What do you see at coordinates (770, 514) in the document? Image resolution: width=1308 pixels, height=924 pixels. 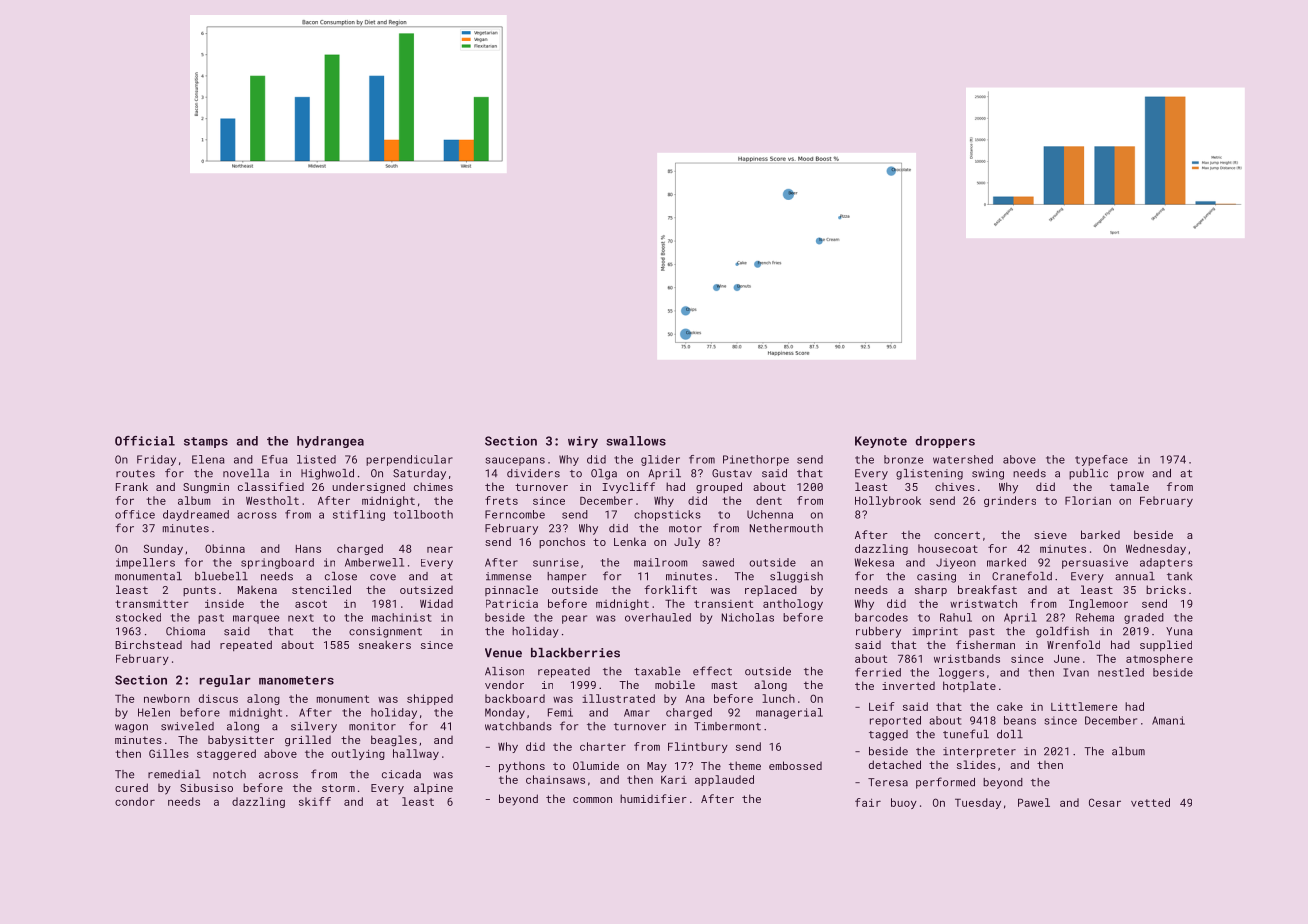 I see `Uchenna` at bounding box center [770, 514].
